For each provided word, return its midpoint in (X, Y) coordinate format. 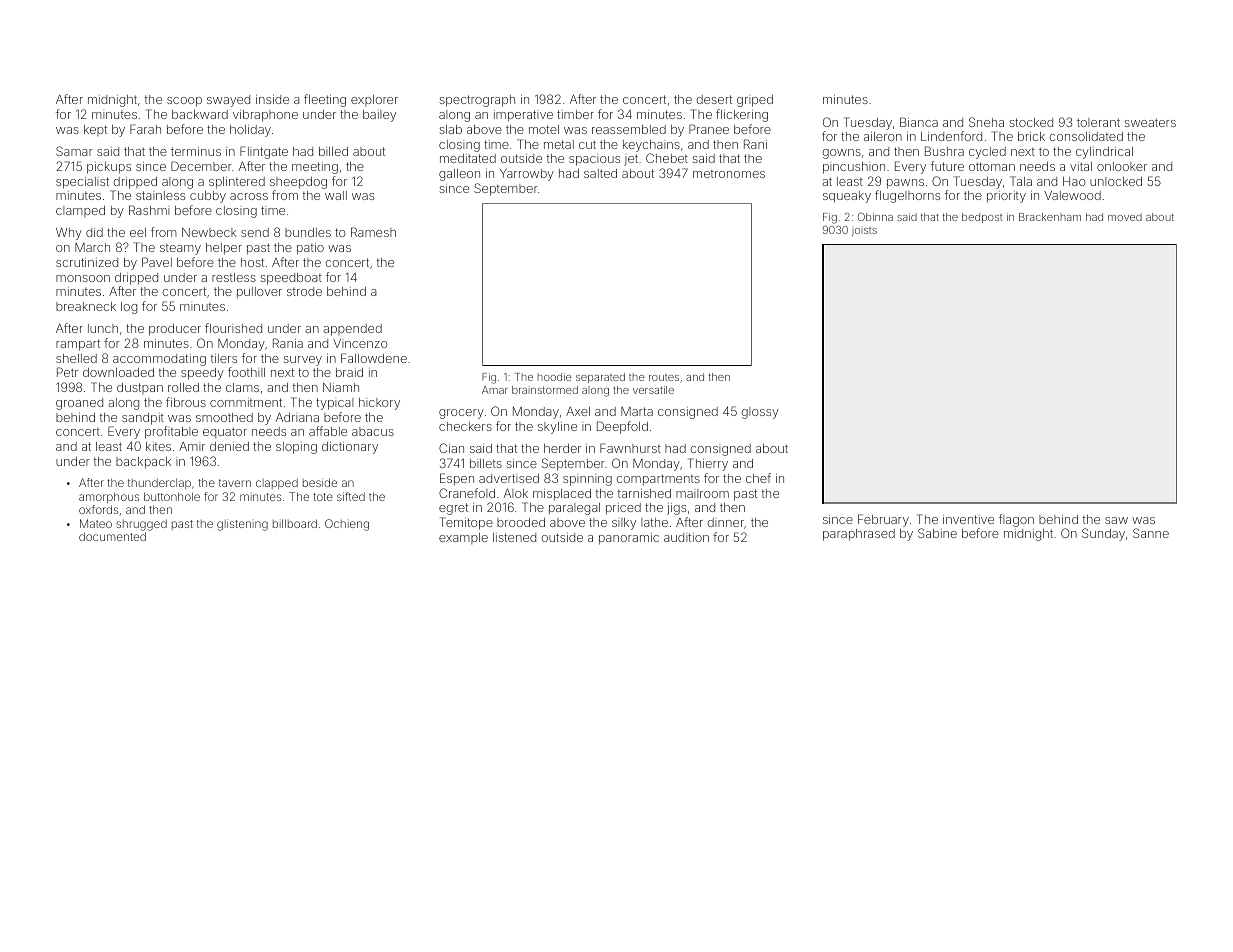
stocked (1031, 122)
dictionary (350, 448)
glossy (760, 413)
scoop (184, 102)
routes (664, 377)
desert (714, 99)
